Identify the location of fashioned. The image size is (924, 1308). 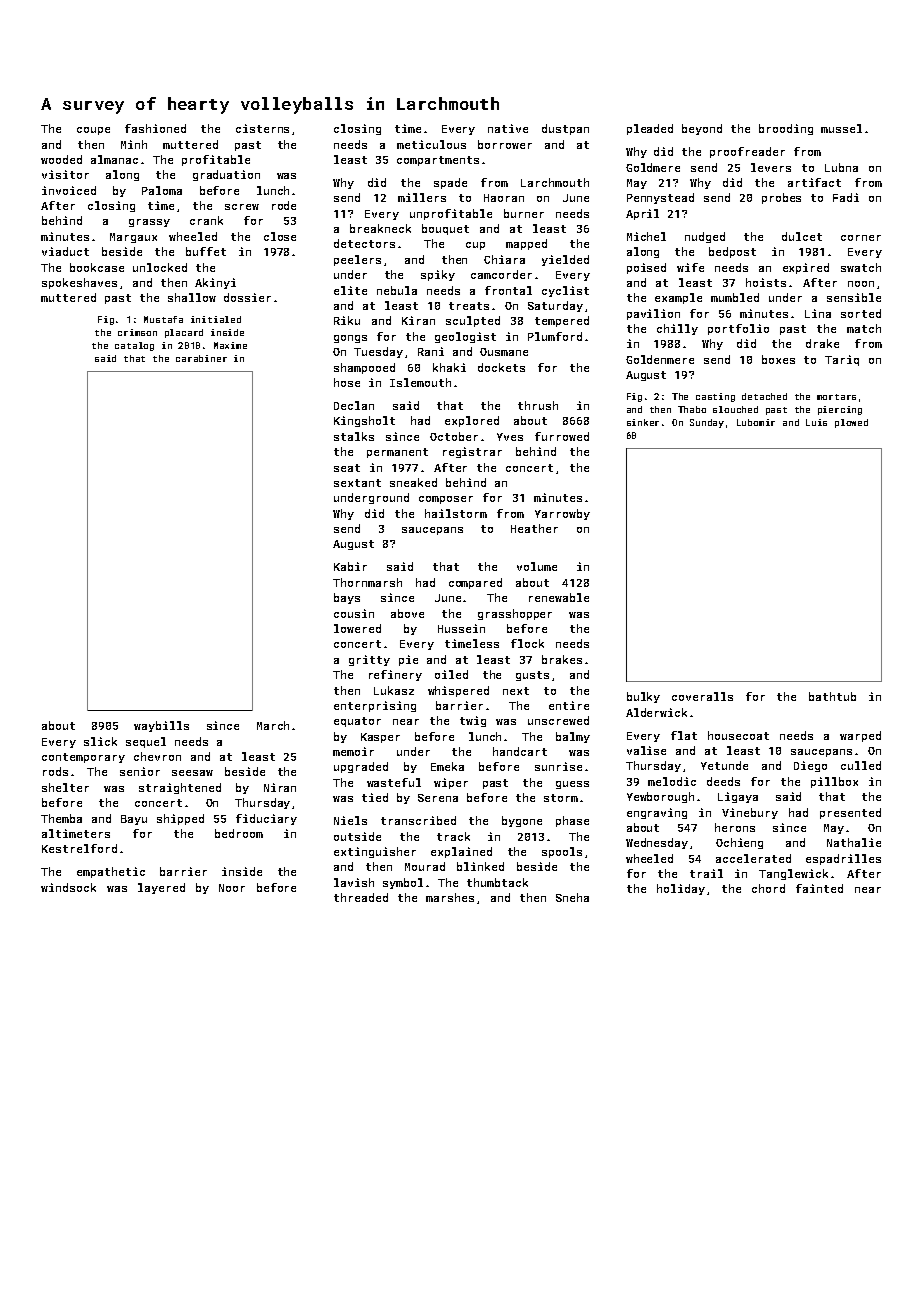
(155, 128).
